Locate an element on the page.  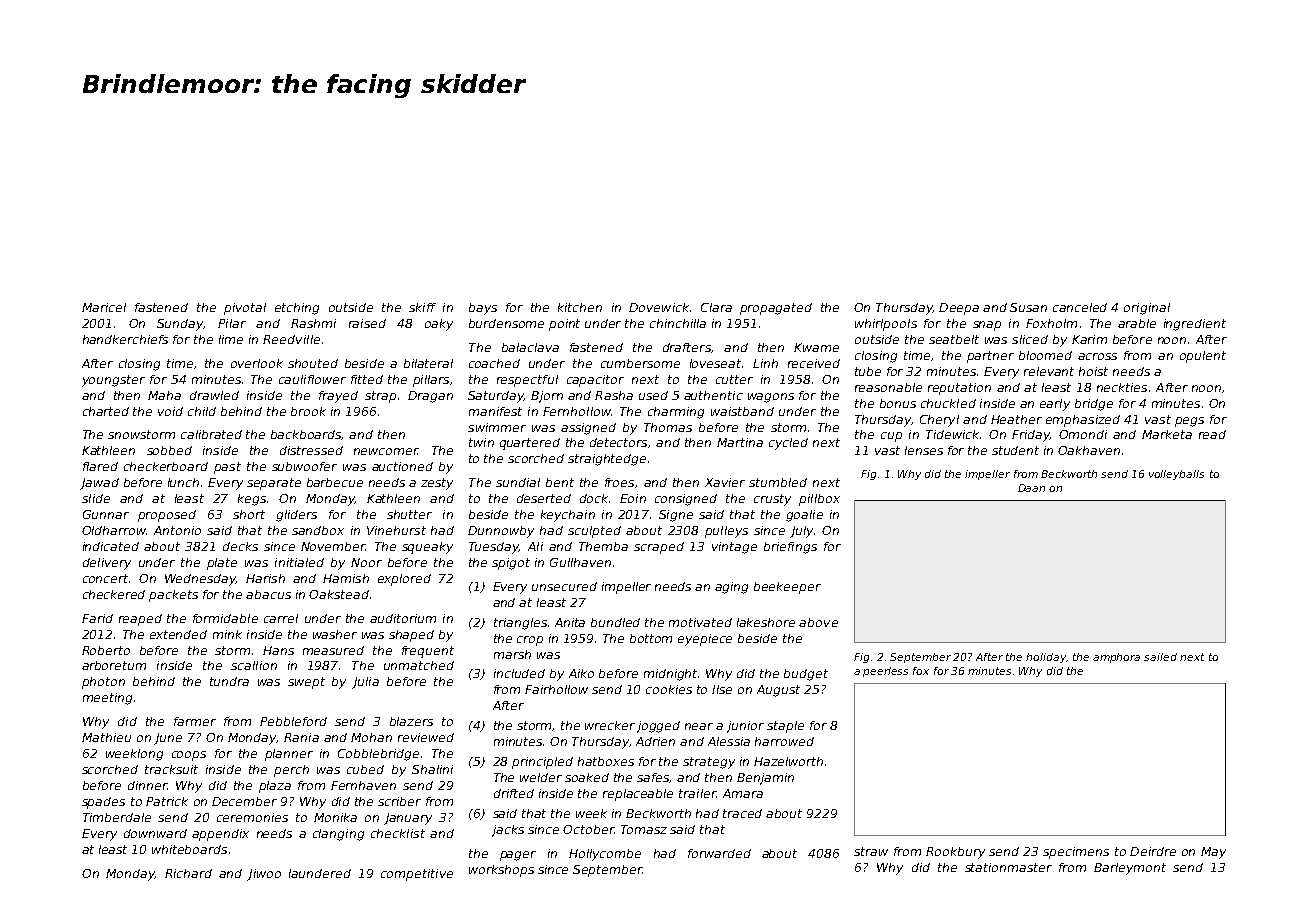
amphora is located at coordinates (1116, 658).
